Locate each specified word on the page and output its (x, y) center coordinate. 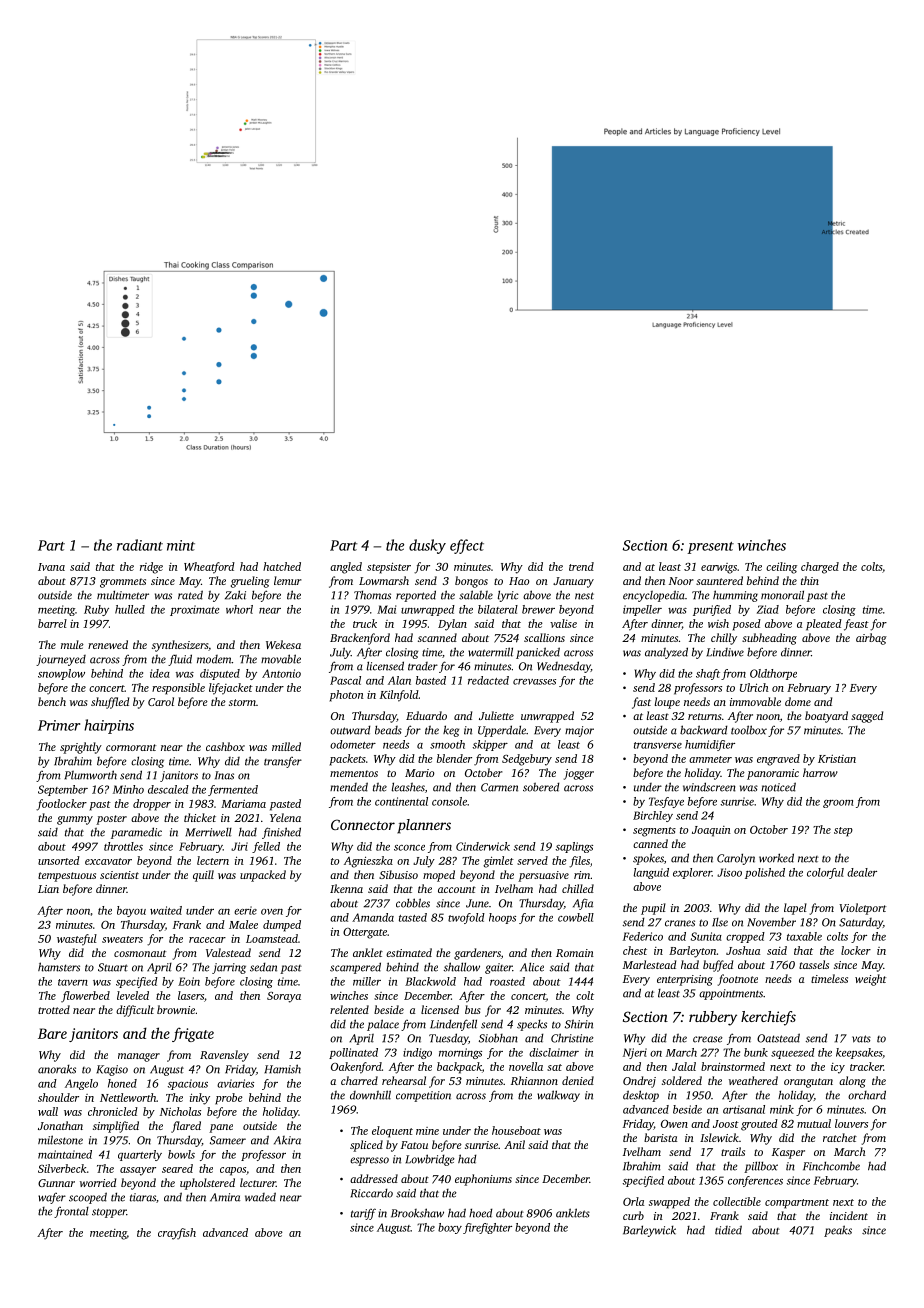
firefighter (487, 1228)
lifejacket (231, 689)
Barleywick (649, 1231)
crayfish (177, 1234)
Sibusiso (398, 874)
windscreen (709, 787)
